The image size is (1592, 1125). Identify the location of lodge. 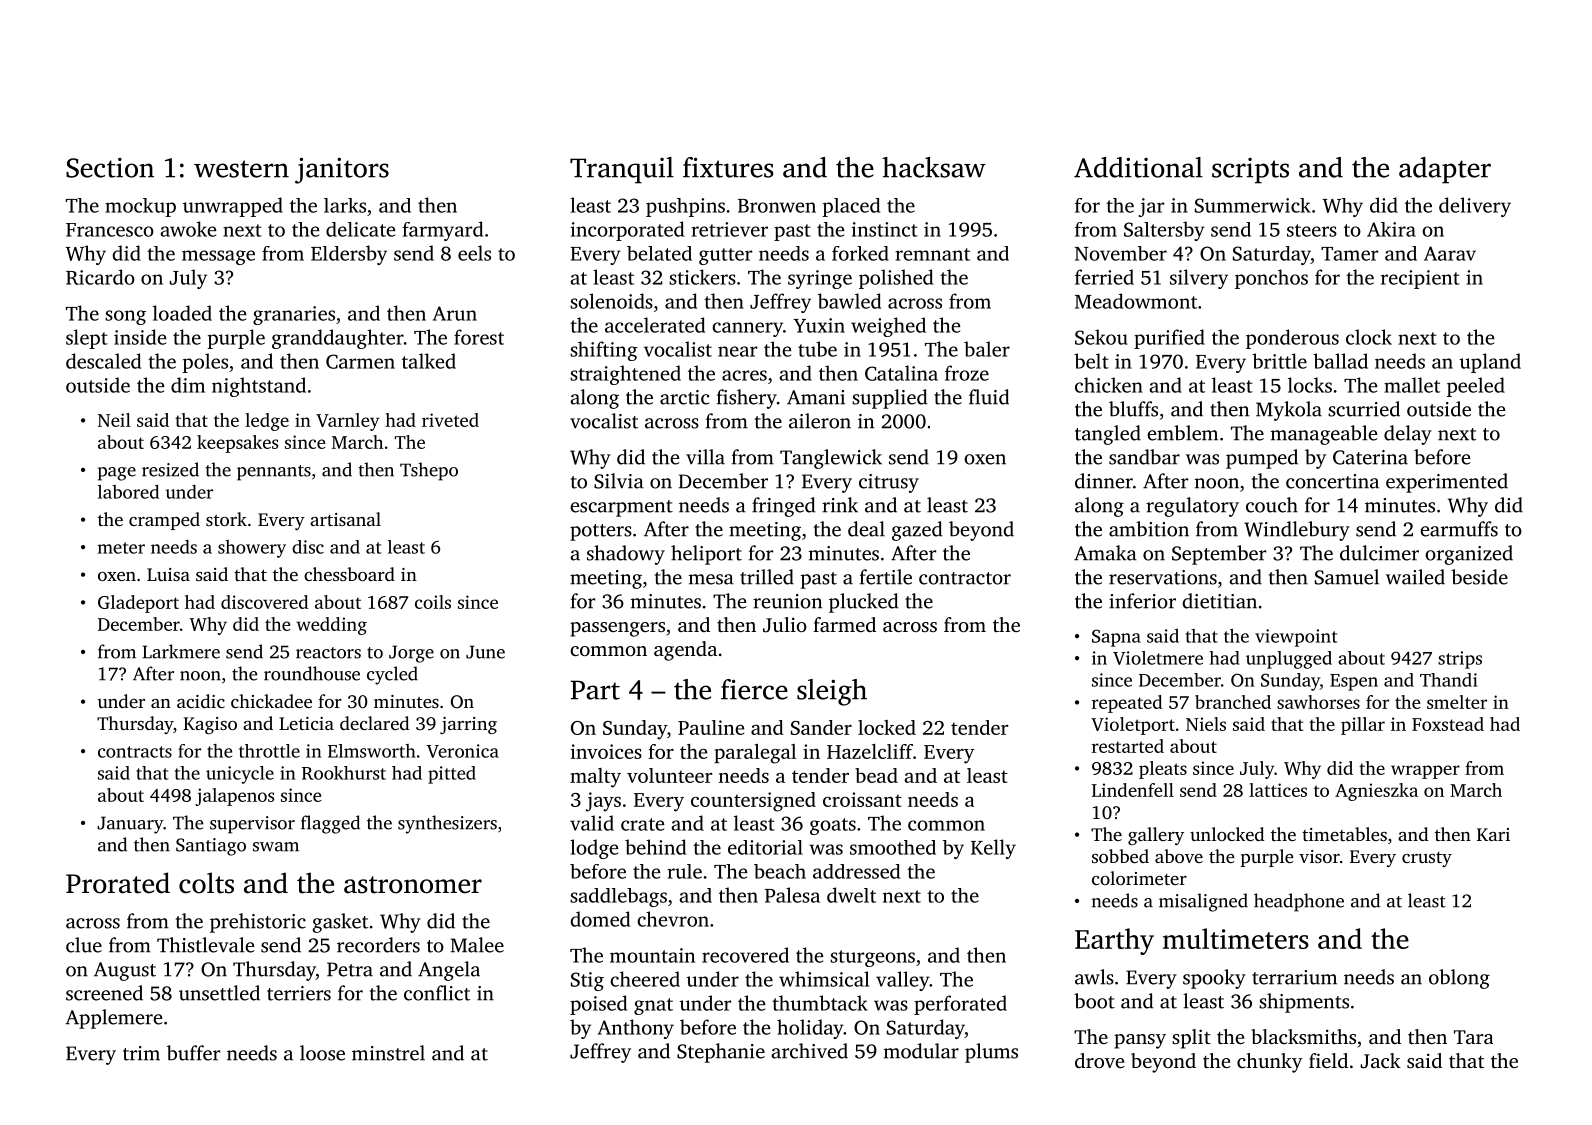
(594, 849).
